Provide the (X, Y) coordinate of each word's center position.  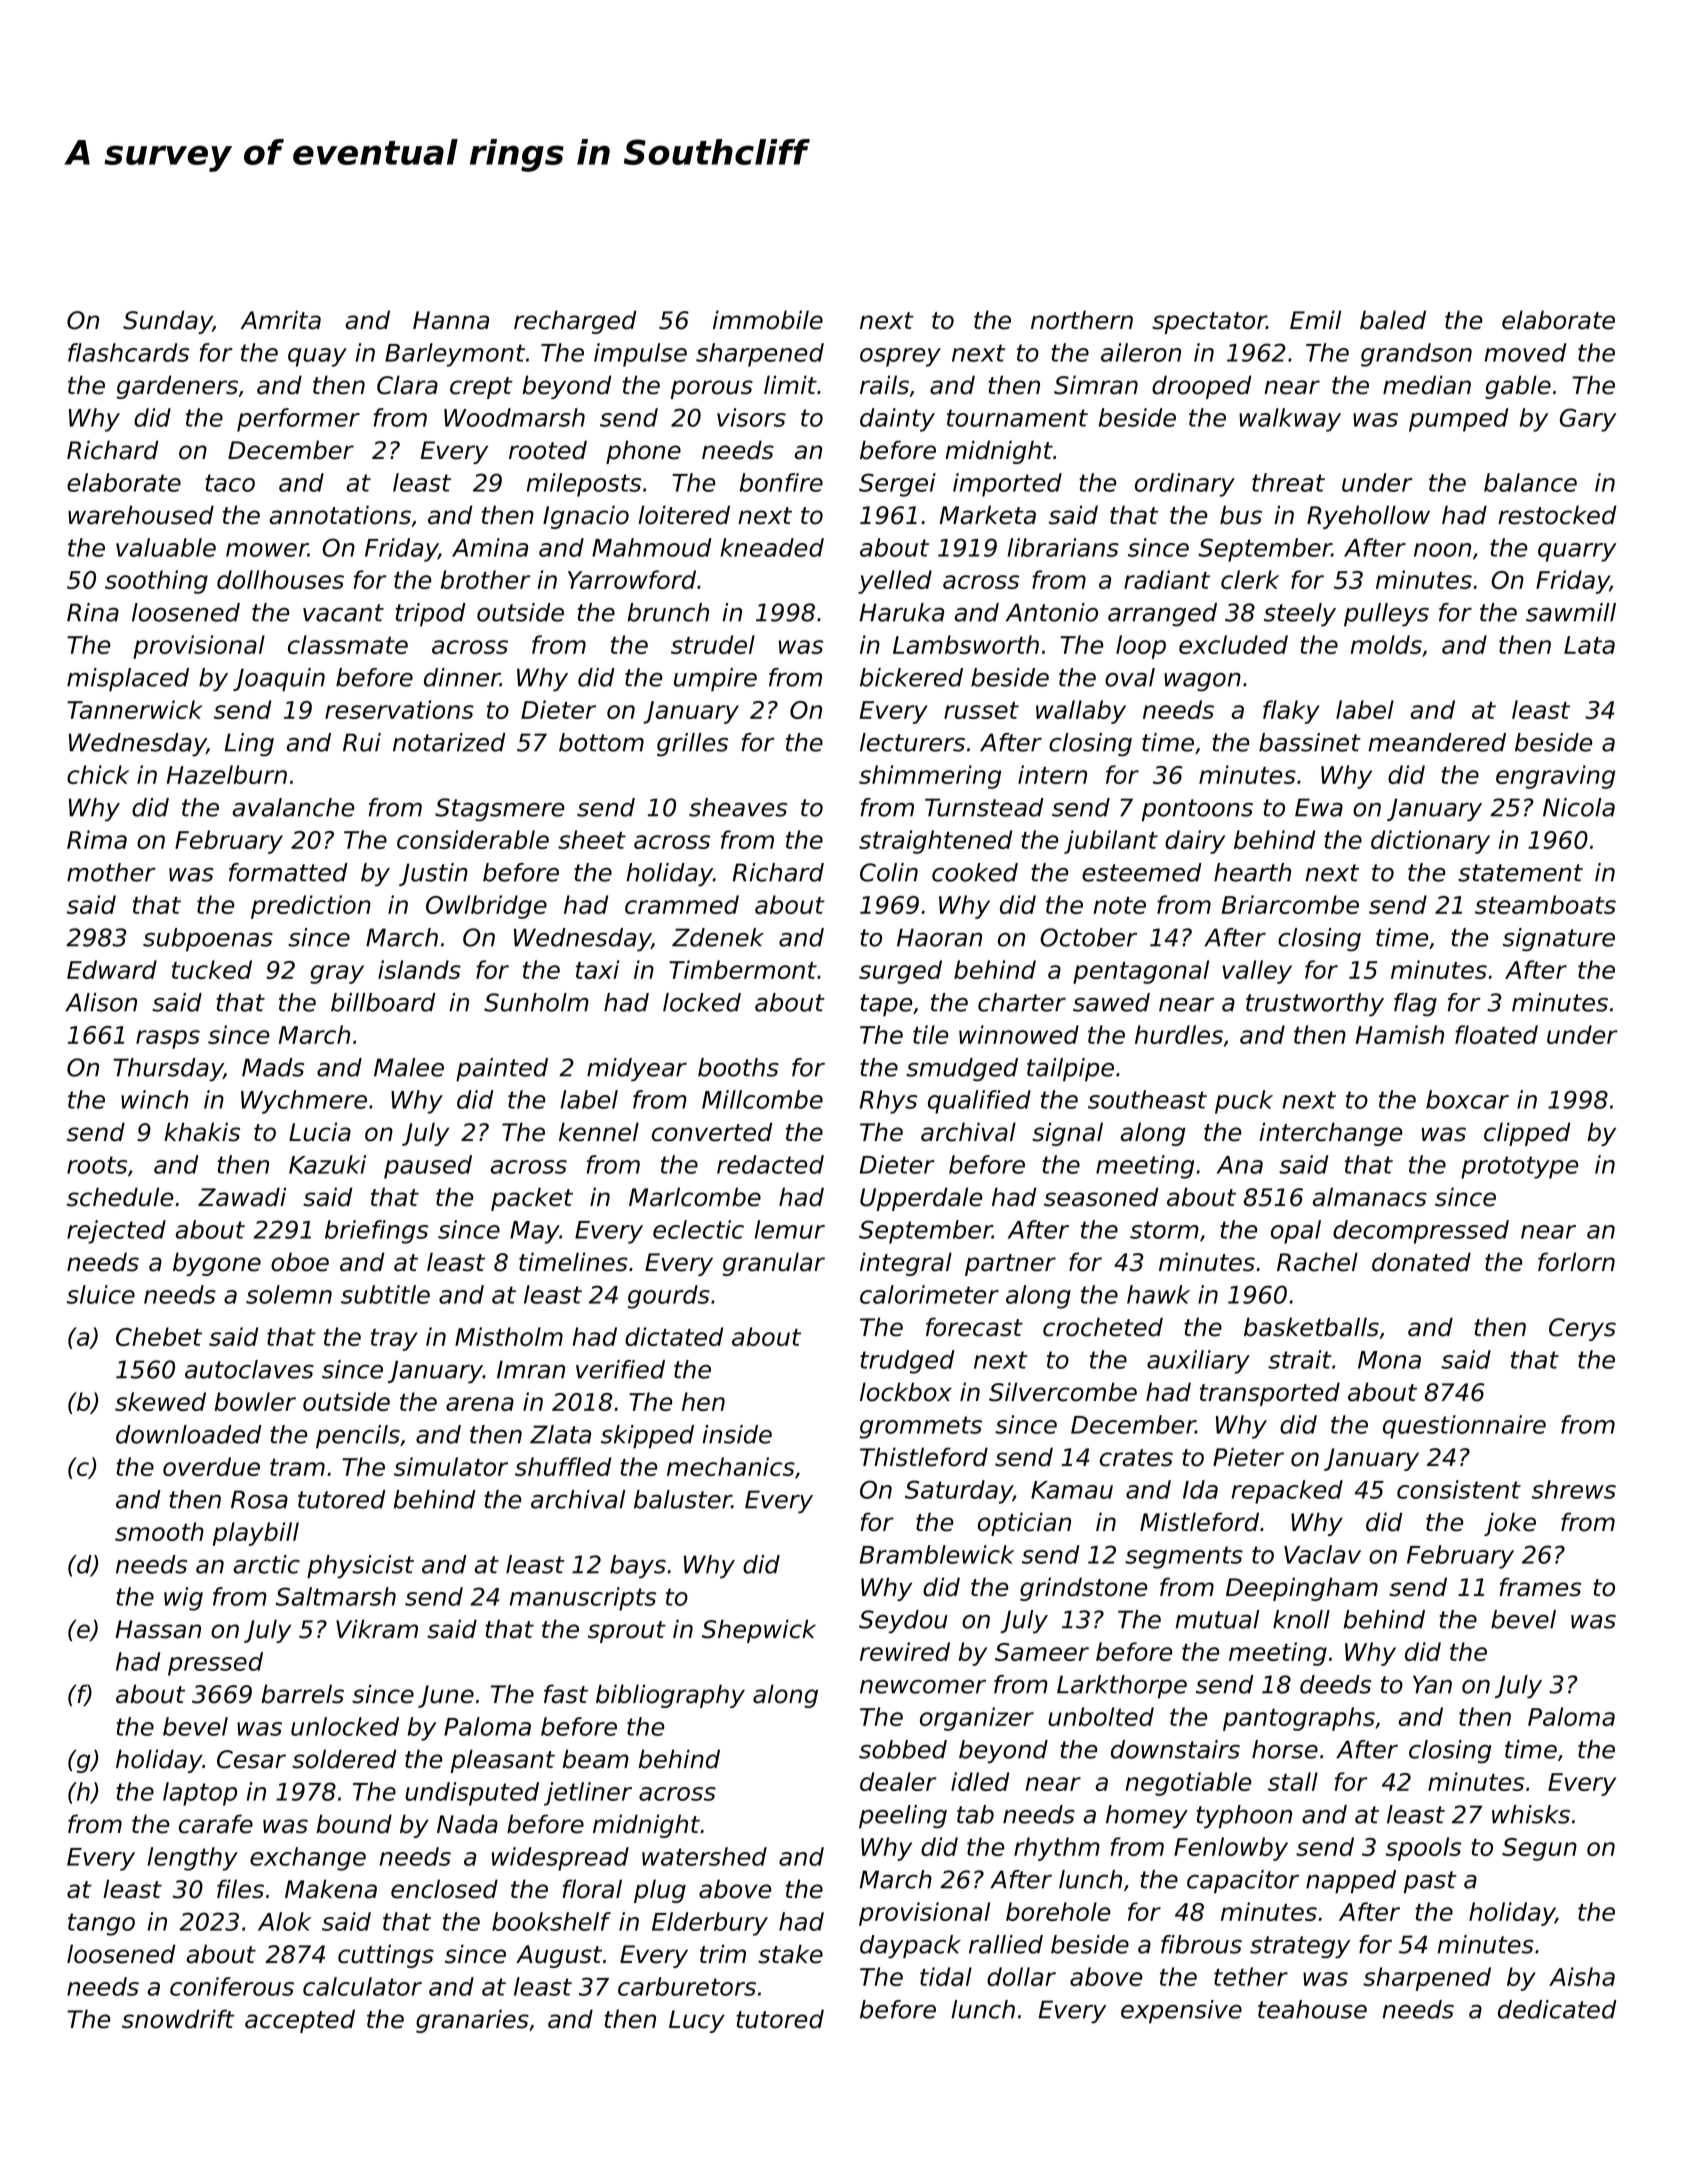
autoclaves (249, 1369)
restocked (1557, 515)
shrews (1574, 1489)
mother (111, 872)
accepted (300, 2021)
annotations (340, 515)
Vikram (377, 1629)
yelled (895, 582)
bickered (911, 677)
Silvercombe (1063, 1392)
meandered (1437, 742)
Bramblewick (937, 1554)
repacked (1287, 1492)
